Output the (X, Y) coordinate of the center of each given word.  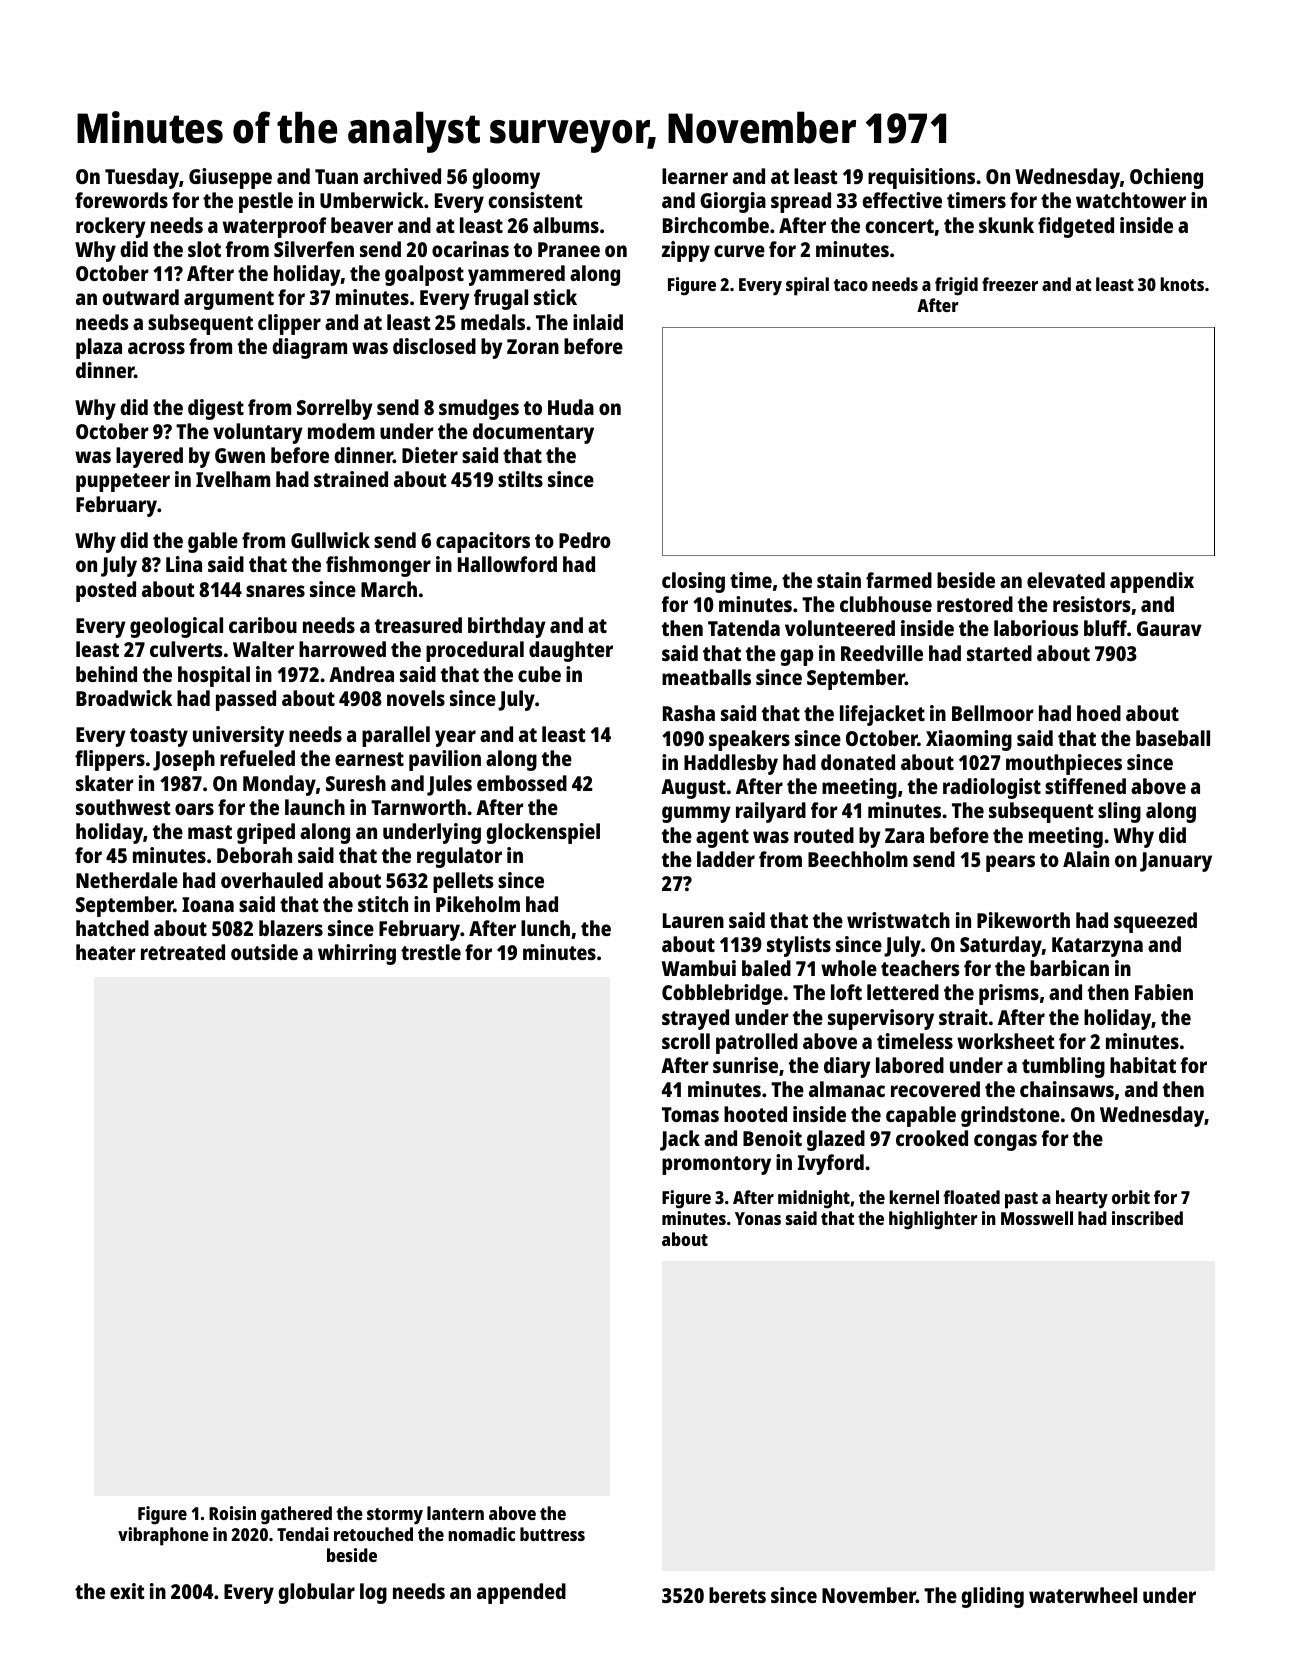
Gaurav (1169, 628)
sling (1119, 812)
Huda (571, 407)
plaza (99, 348)
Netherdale (127, 880)
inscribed (1147, 1218)
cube (539, 674)
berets (737, 1595)
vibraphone (163, 1536)
